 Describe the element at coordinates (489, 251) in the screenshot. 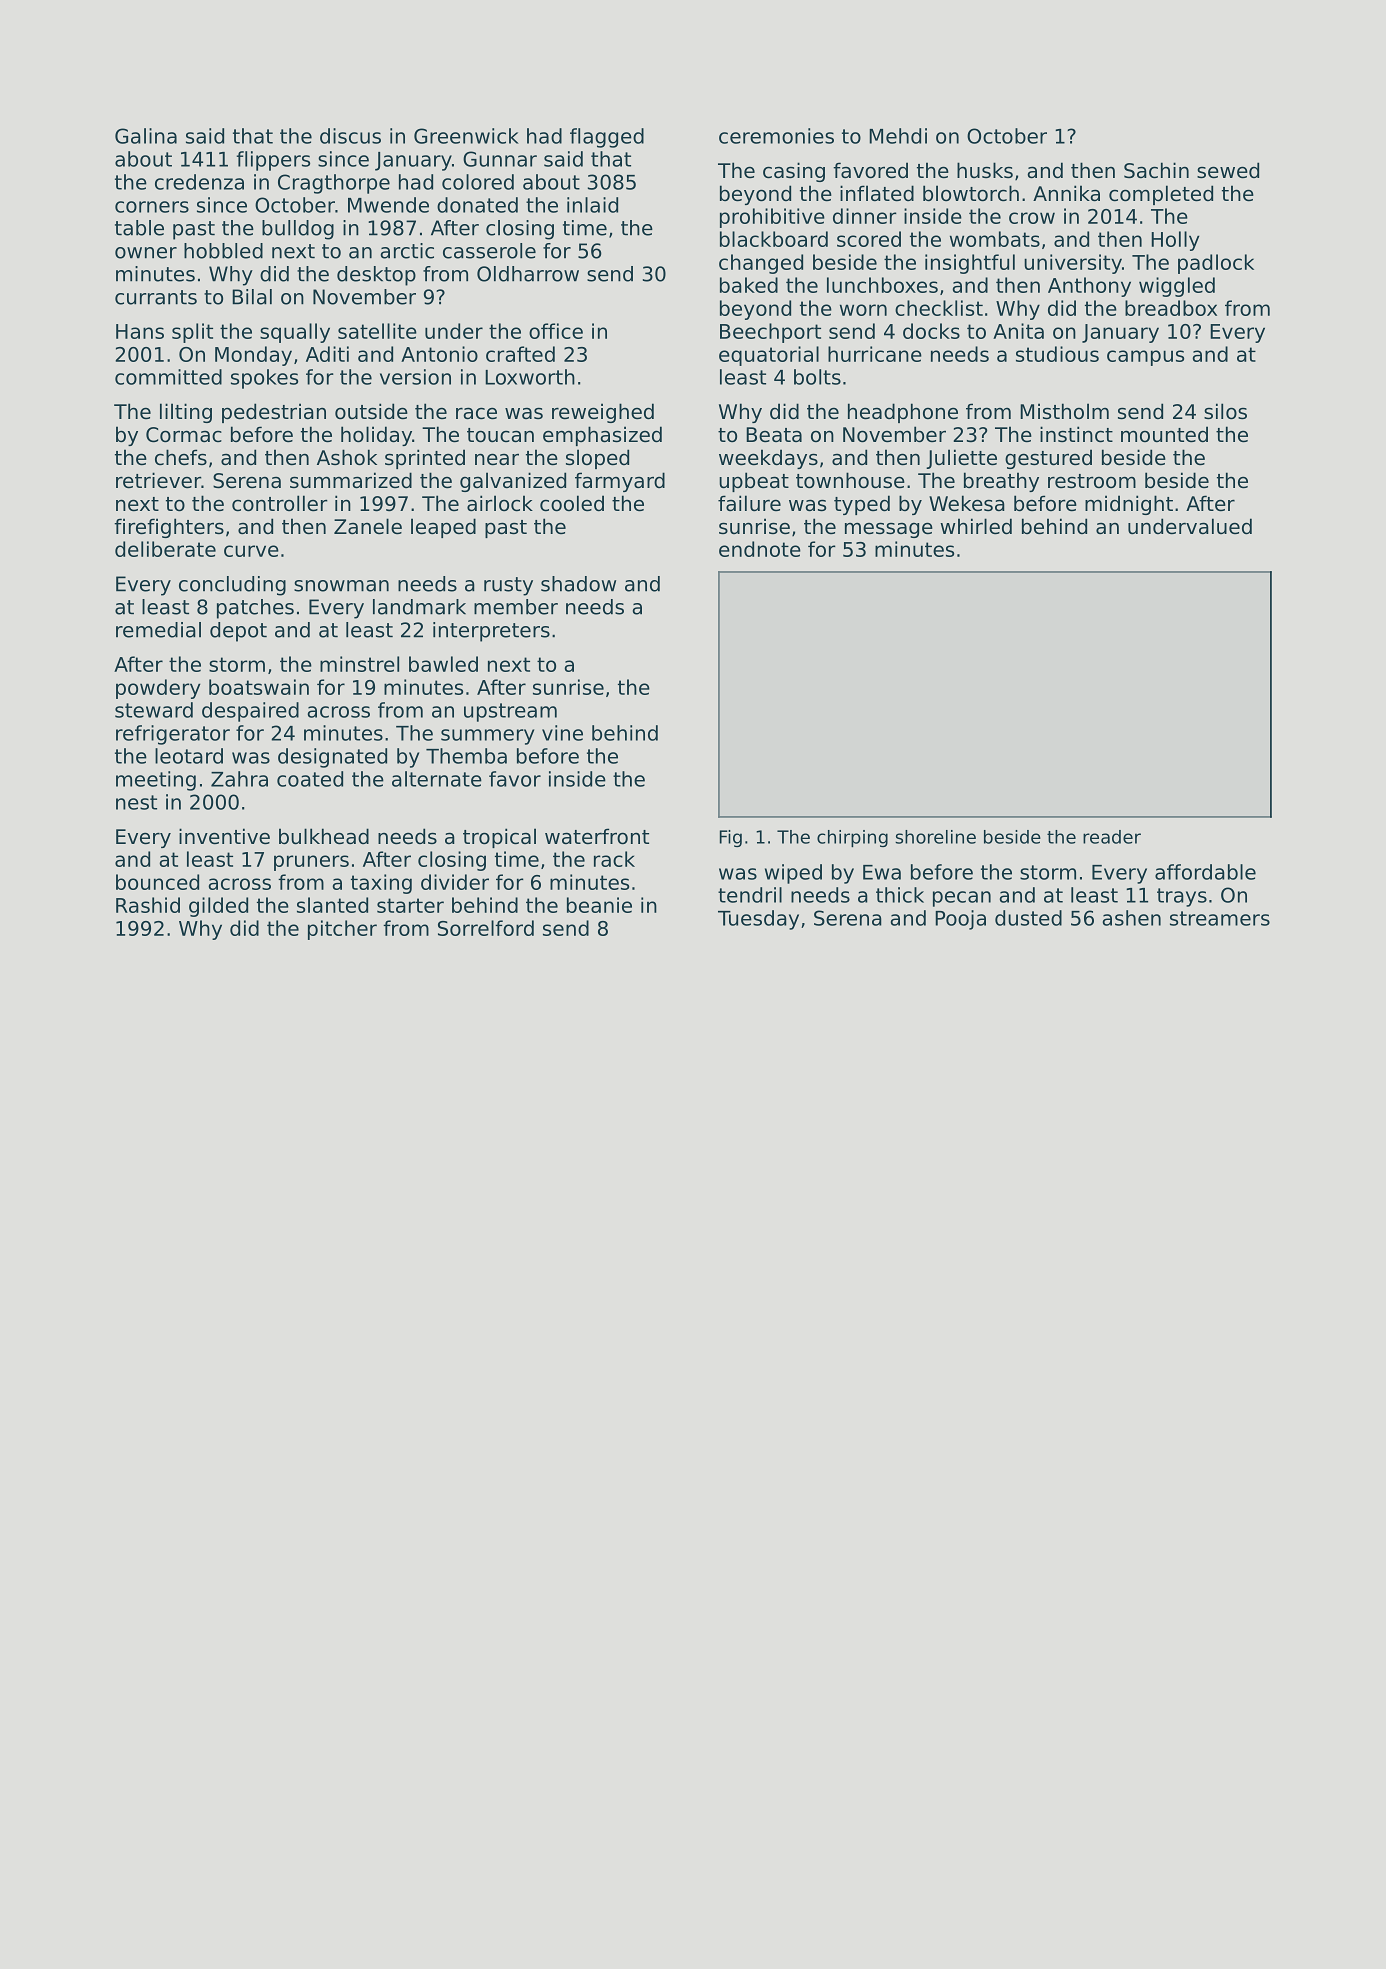

I see `casserole` at that location.
